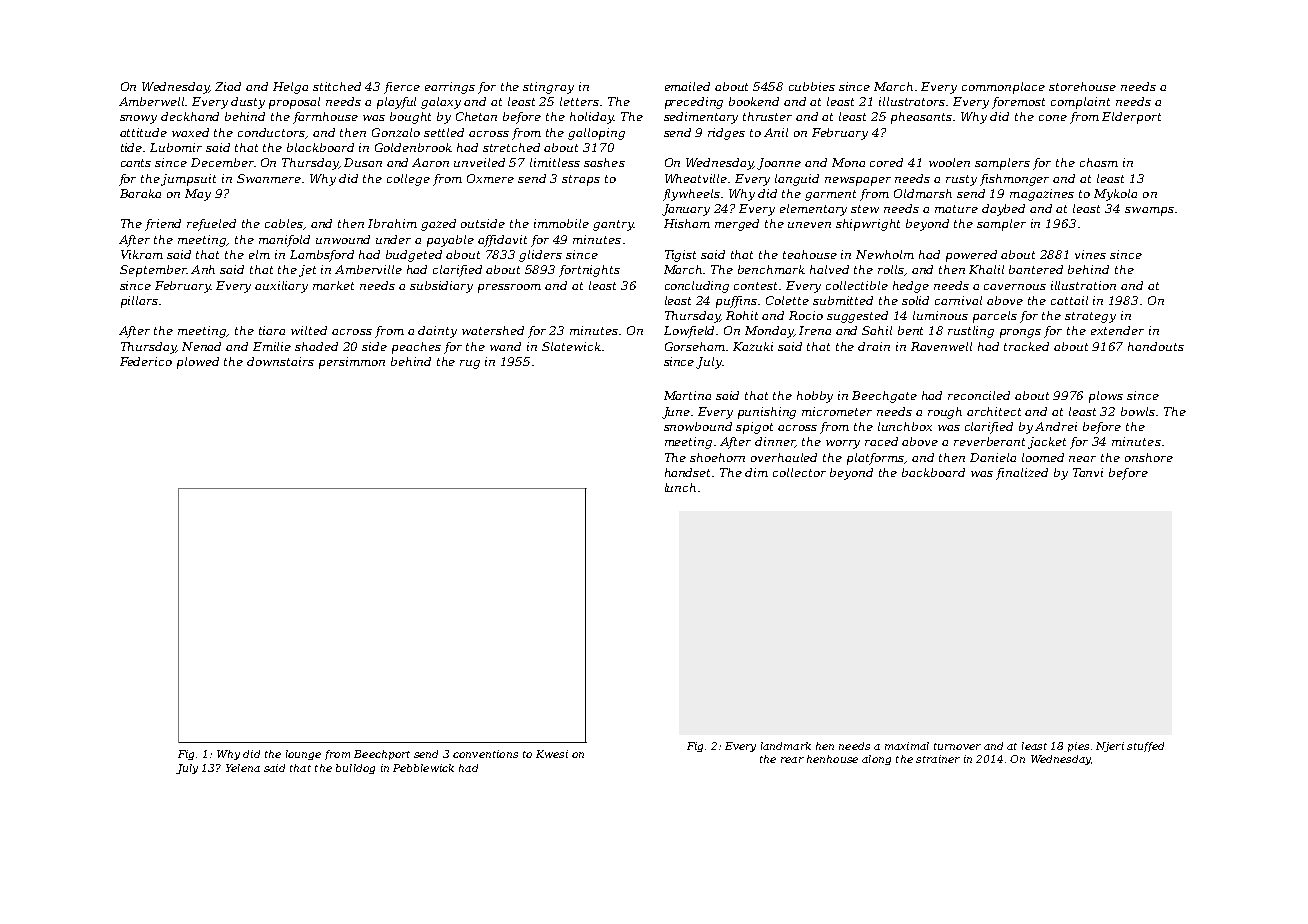  Describe the element at coordinates (131, 147) in the page. I see `tide` at that location.
